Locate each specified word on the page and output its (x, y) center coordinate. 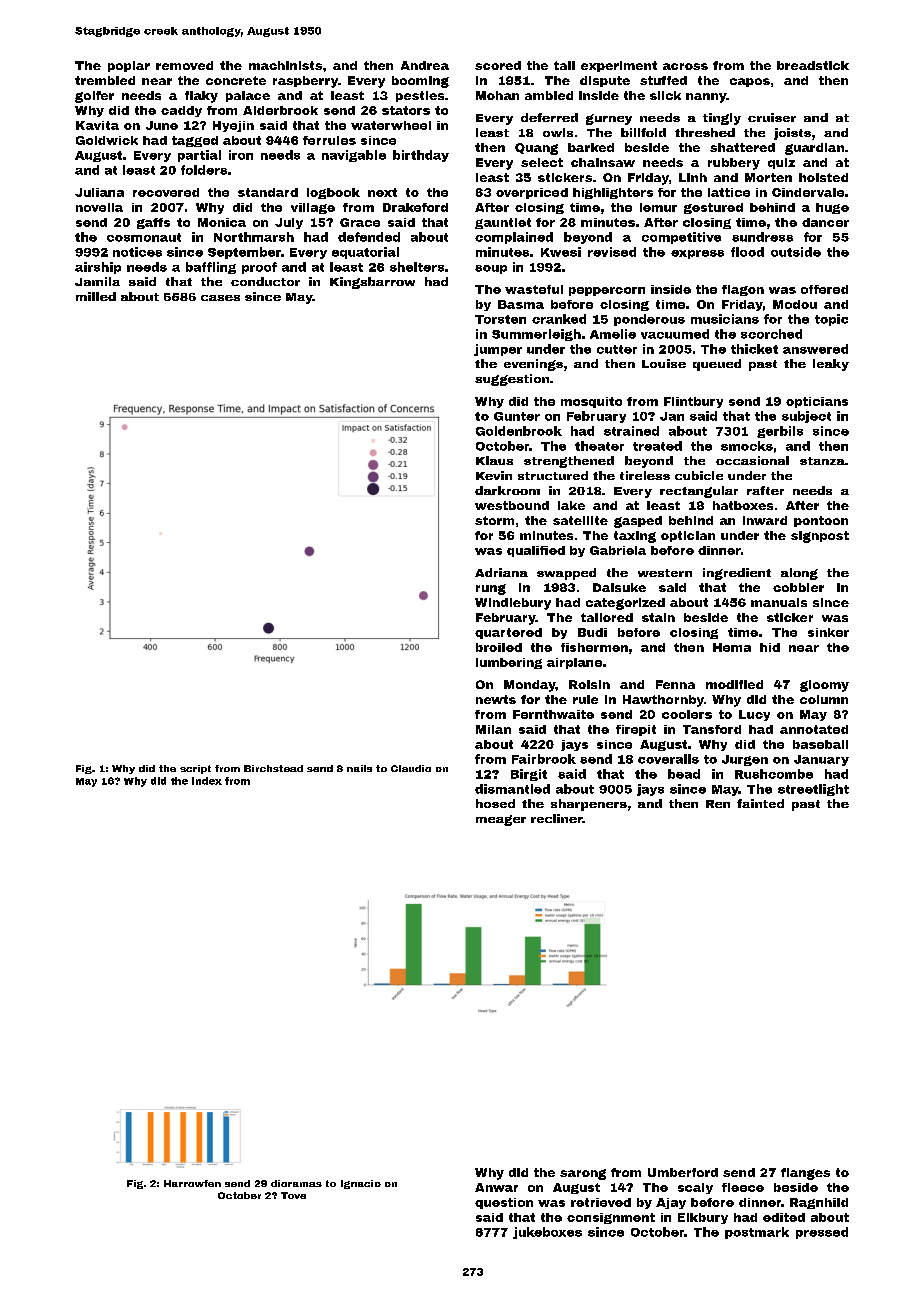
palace (248, 96)
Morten (768, 177)
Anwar (496, 1187)
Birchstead (273, 768)
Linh (693, 177)
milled (96, 296)
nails (359, 768)
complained (514, 238)
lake (571, 505)
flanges (805, 1174)
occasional (752, 460)
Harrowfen (192, 1183)
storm (494, 520)
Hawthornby (663, 701)
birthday (421, 156)
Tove (293, 1195)
